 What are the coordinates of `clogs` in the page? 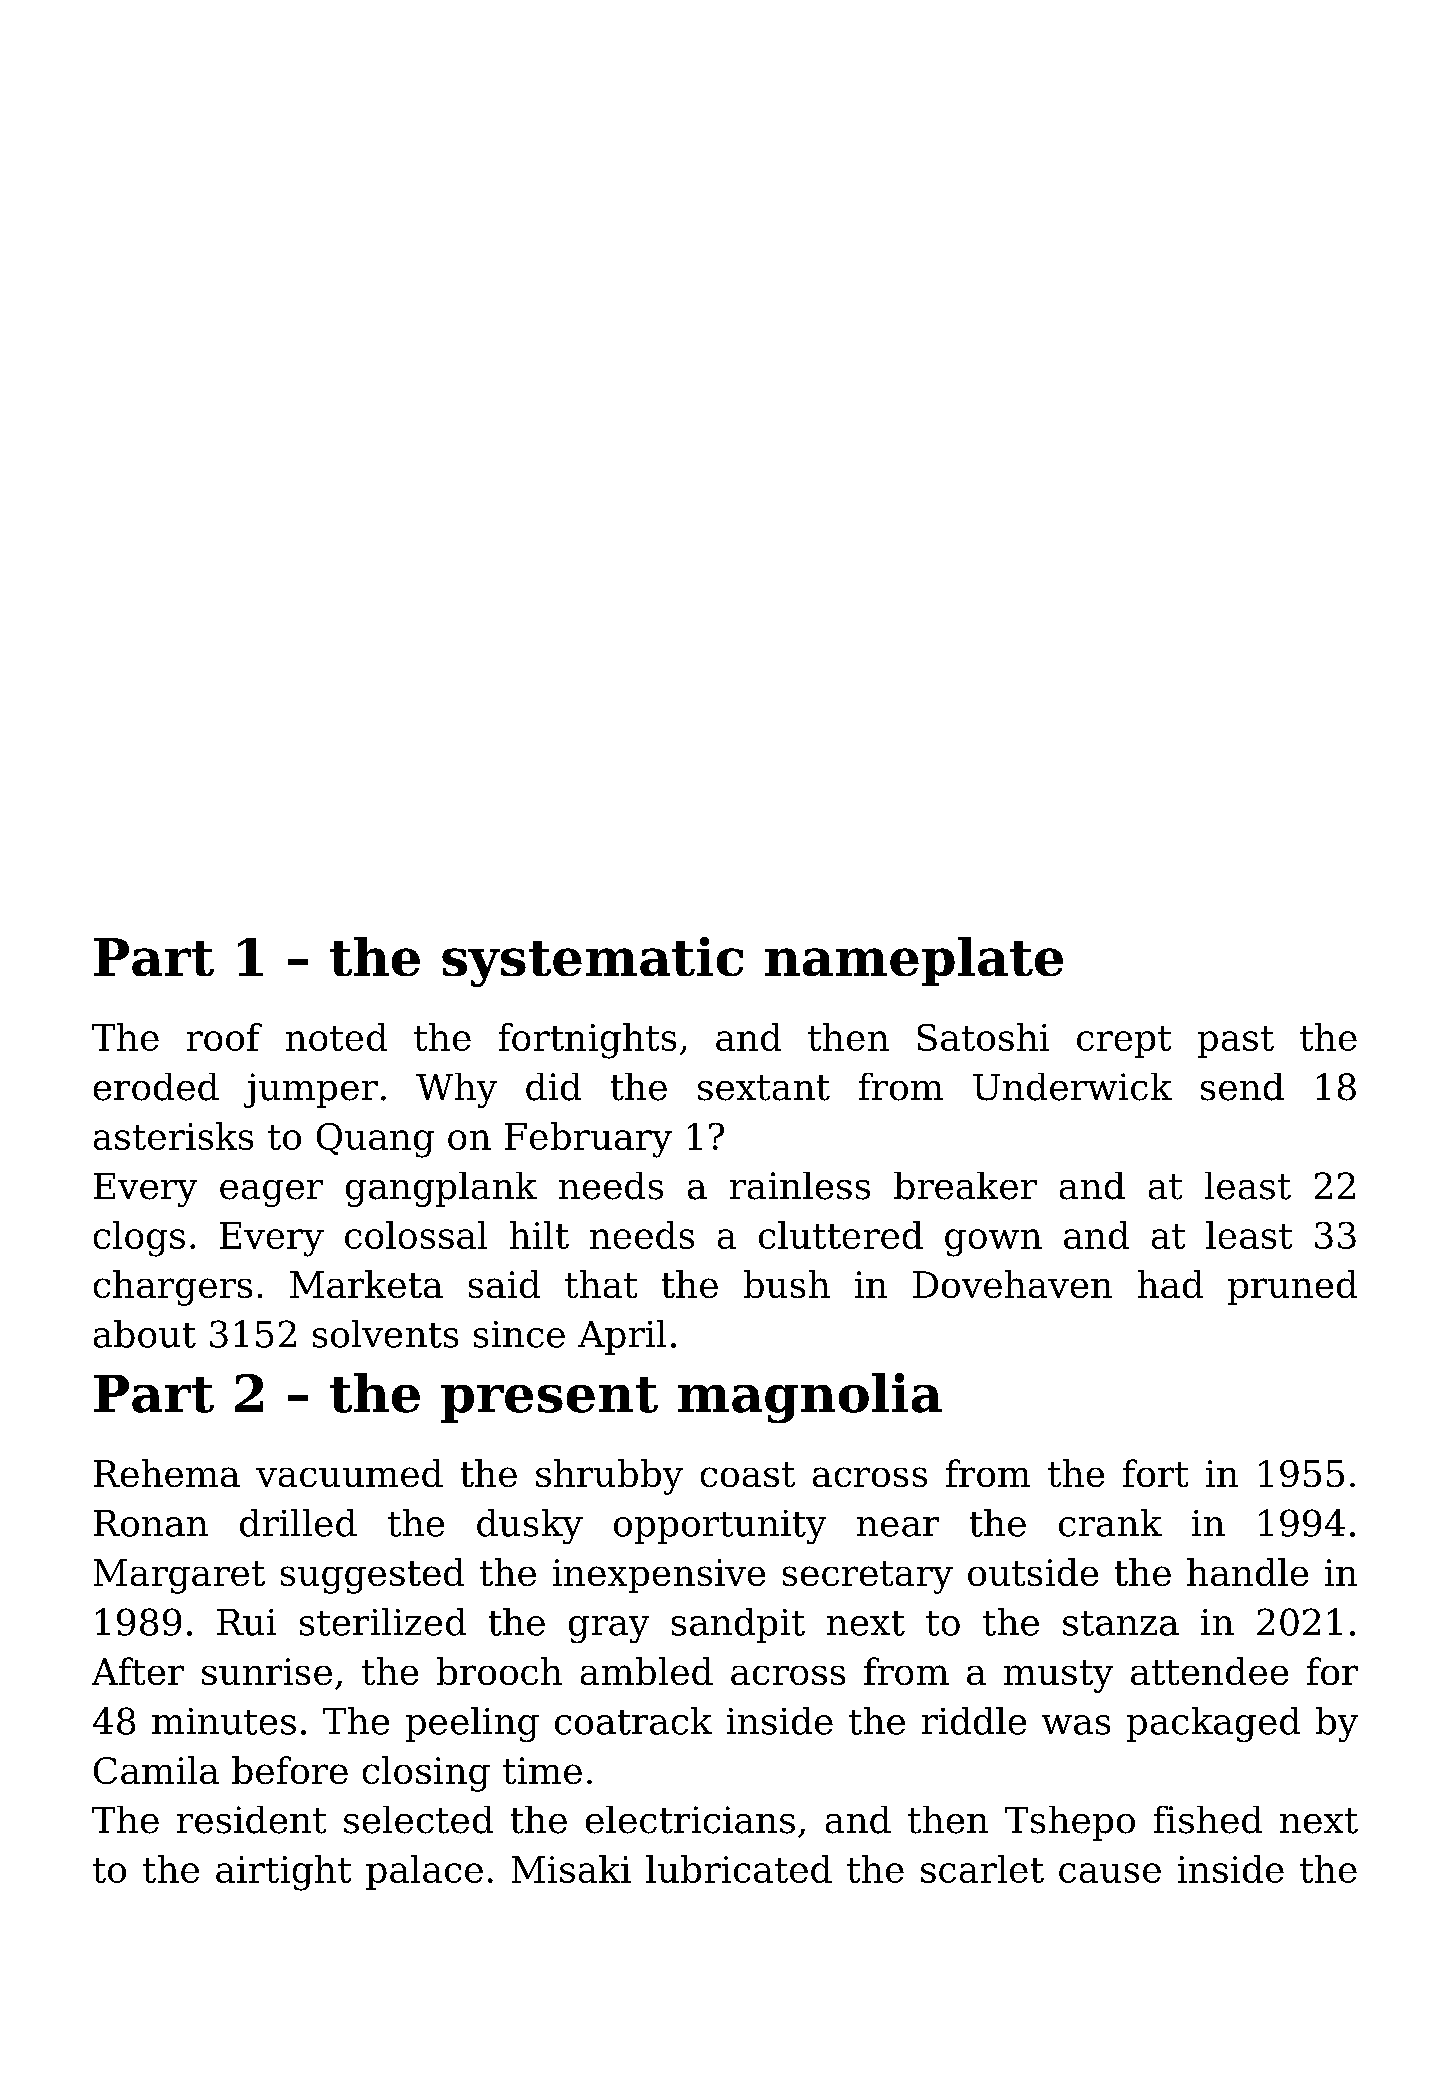 It's located at (139, 1239).
